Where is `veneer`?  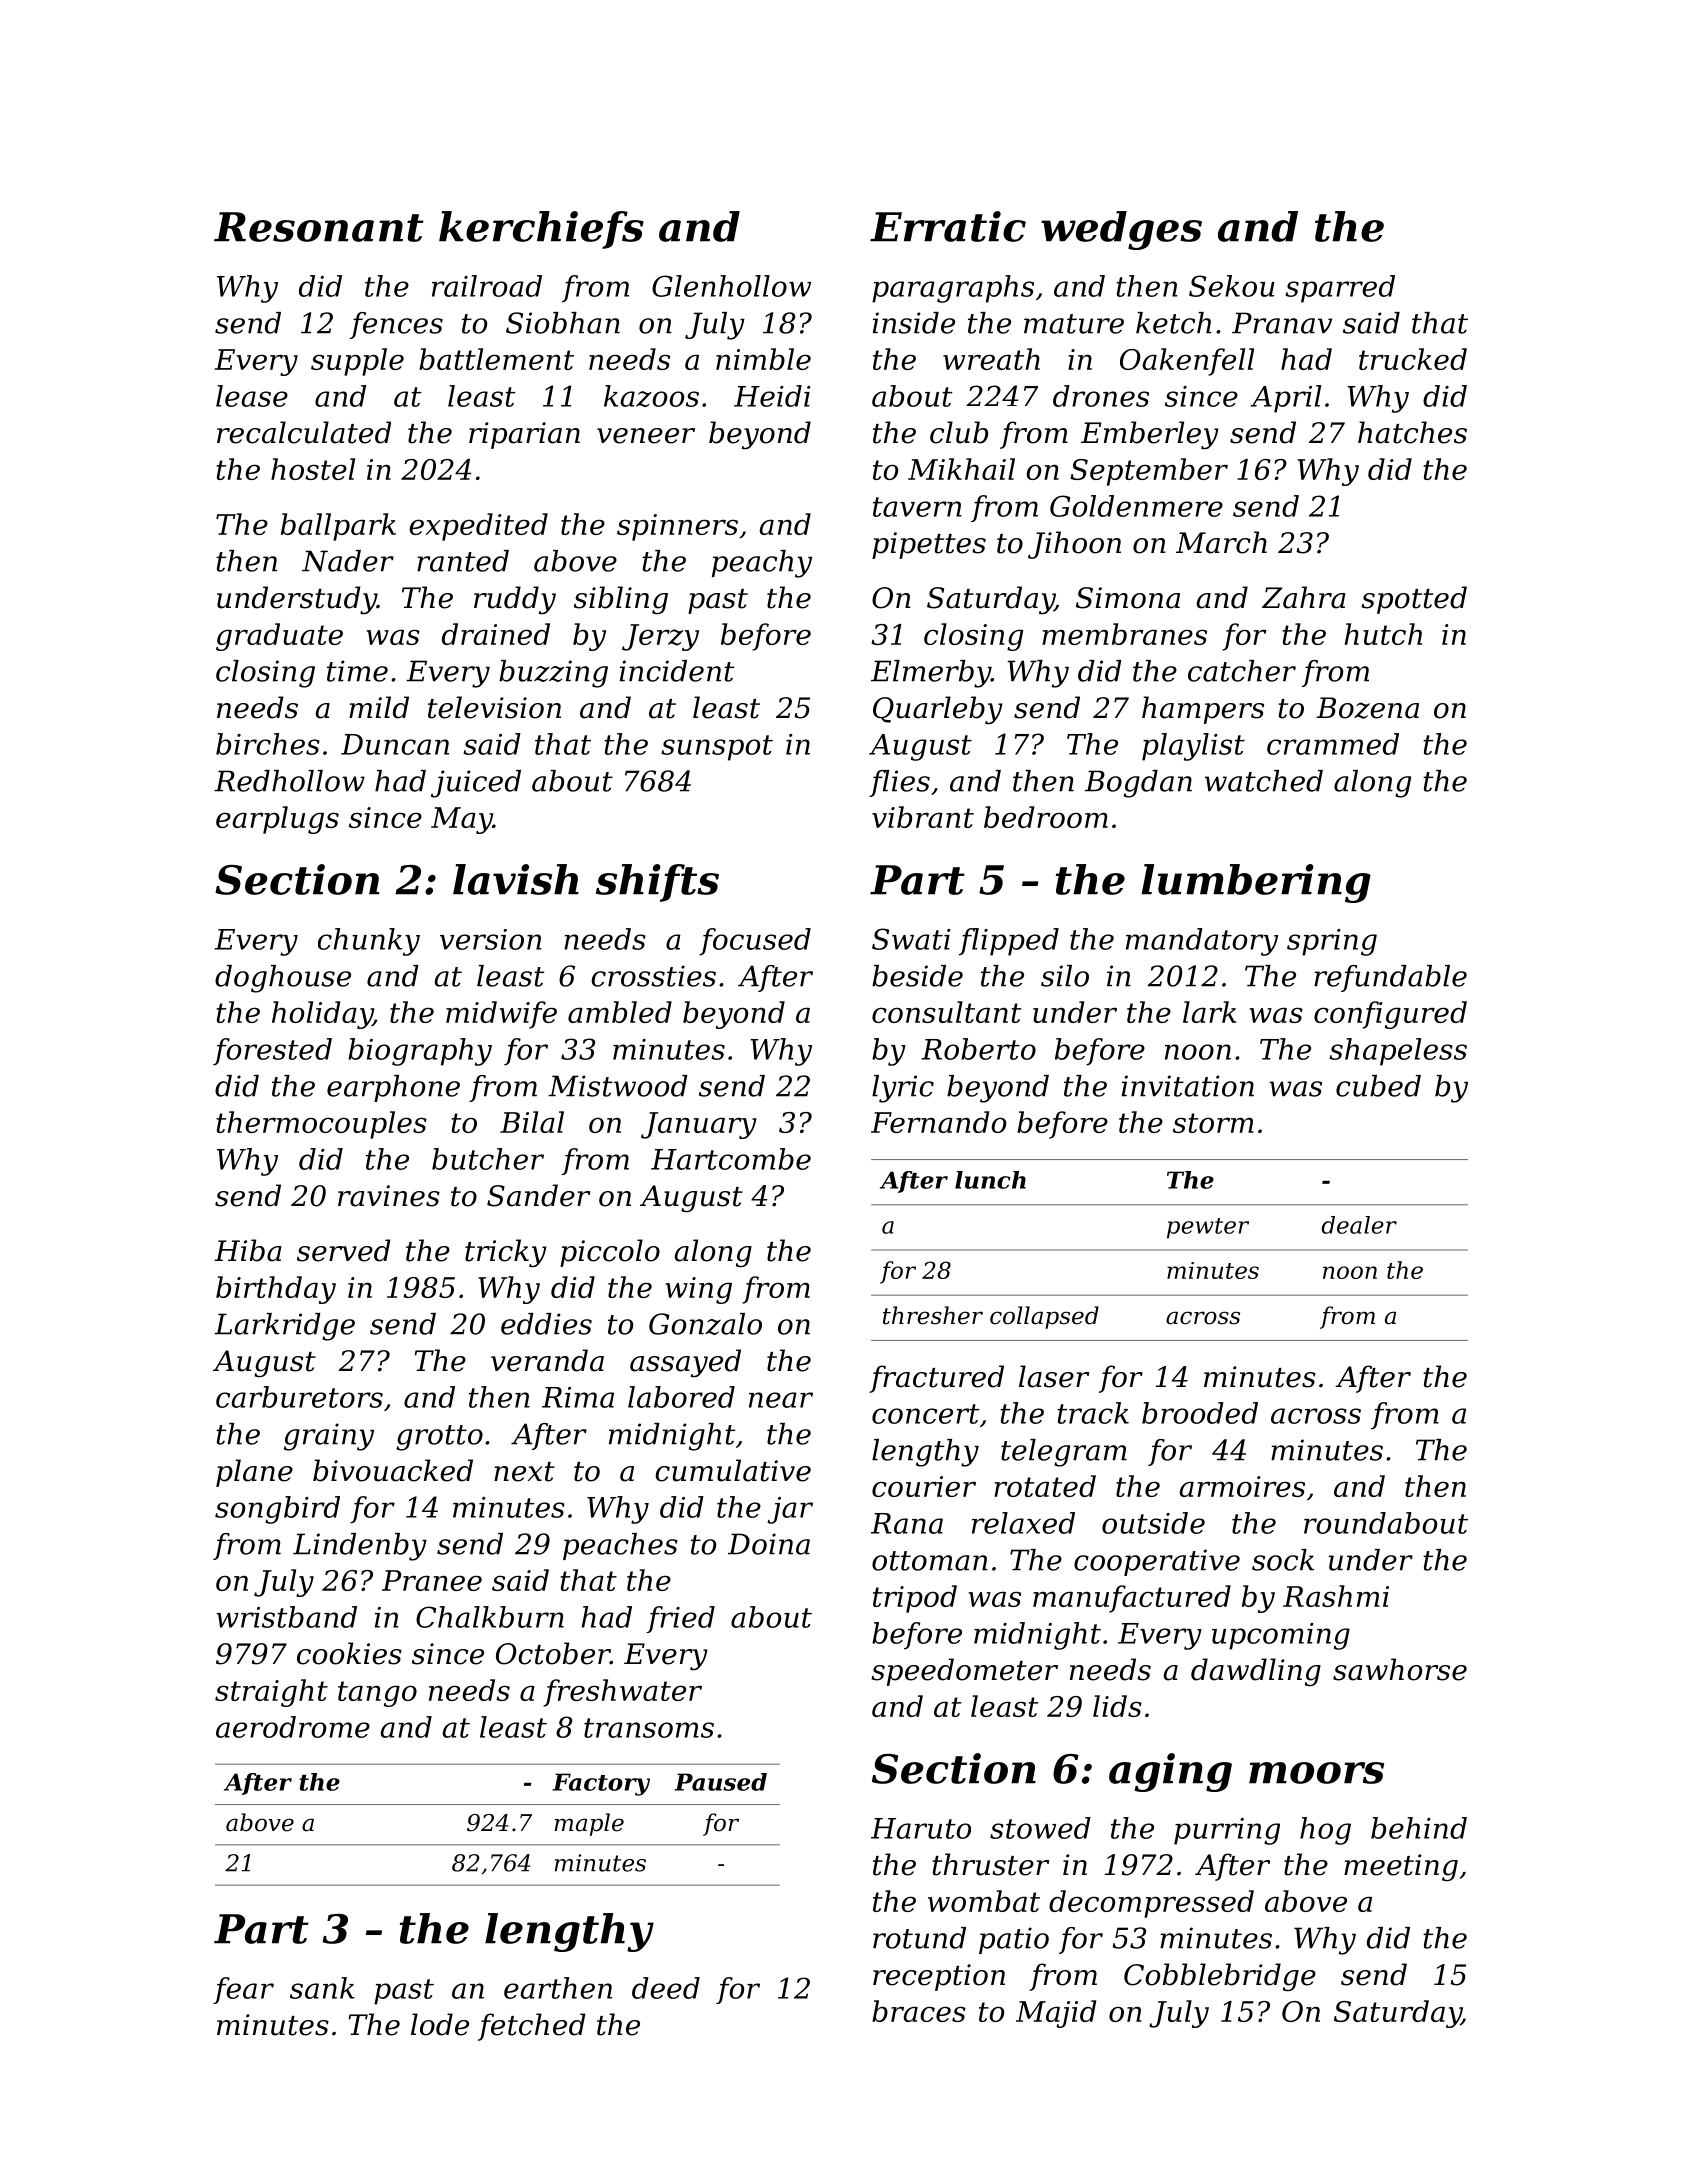
veneer is located at coordinates (646, 436).
